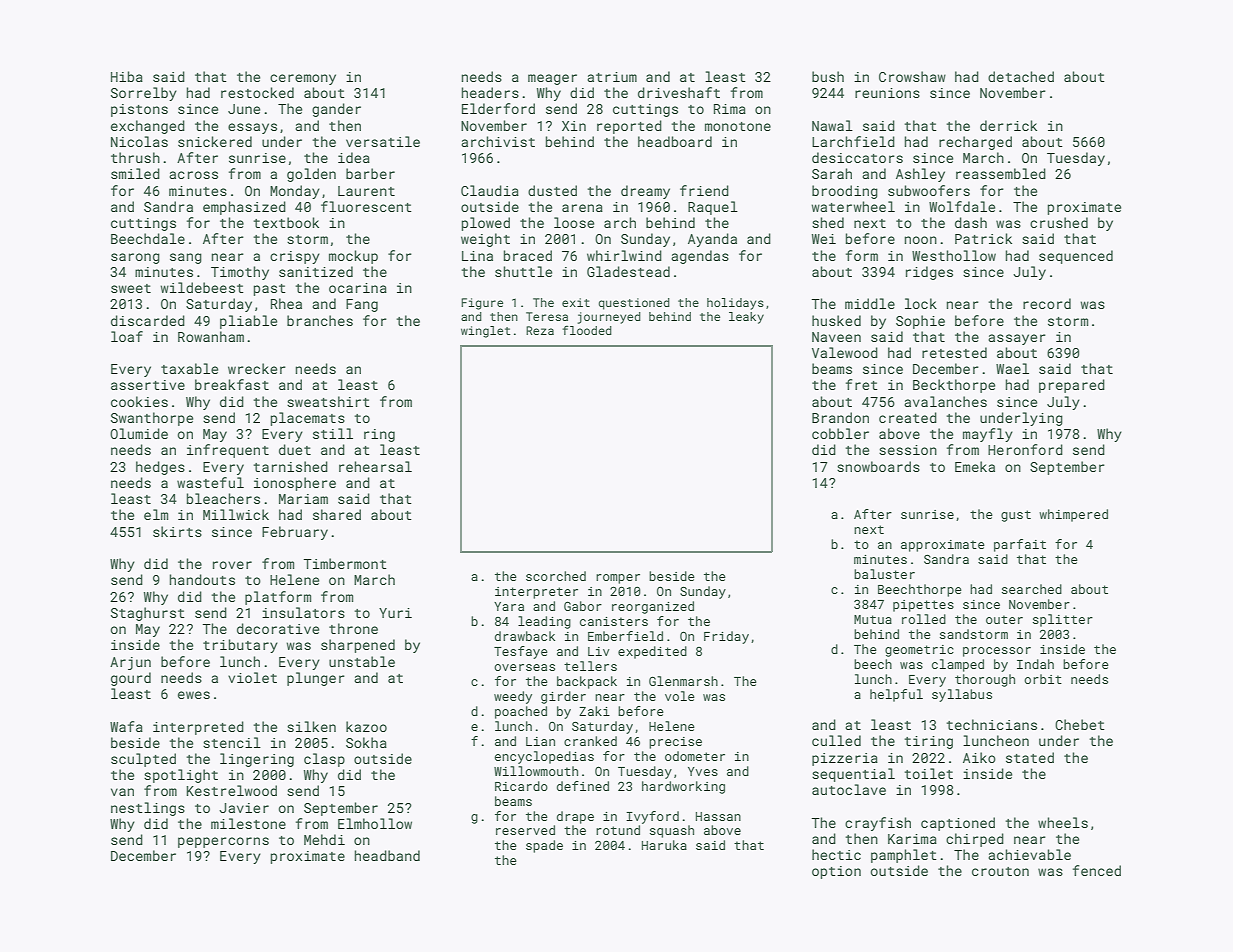 The image size is (1233, 952). What do you see at coordinates (1021, 76) in the page?
I see `detached` at bounding box center [1021, 76].
